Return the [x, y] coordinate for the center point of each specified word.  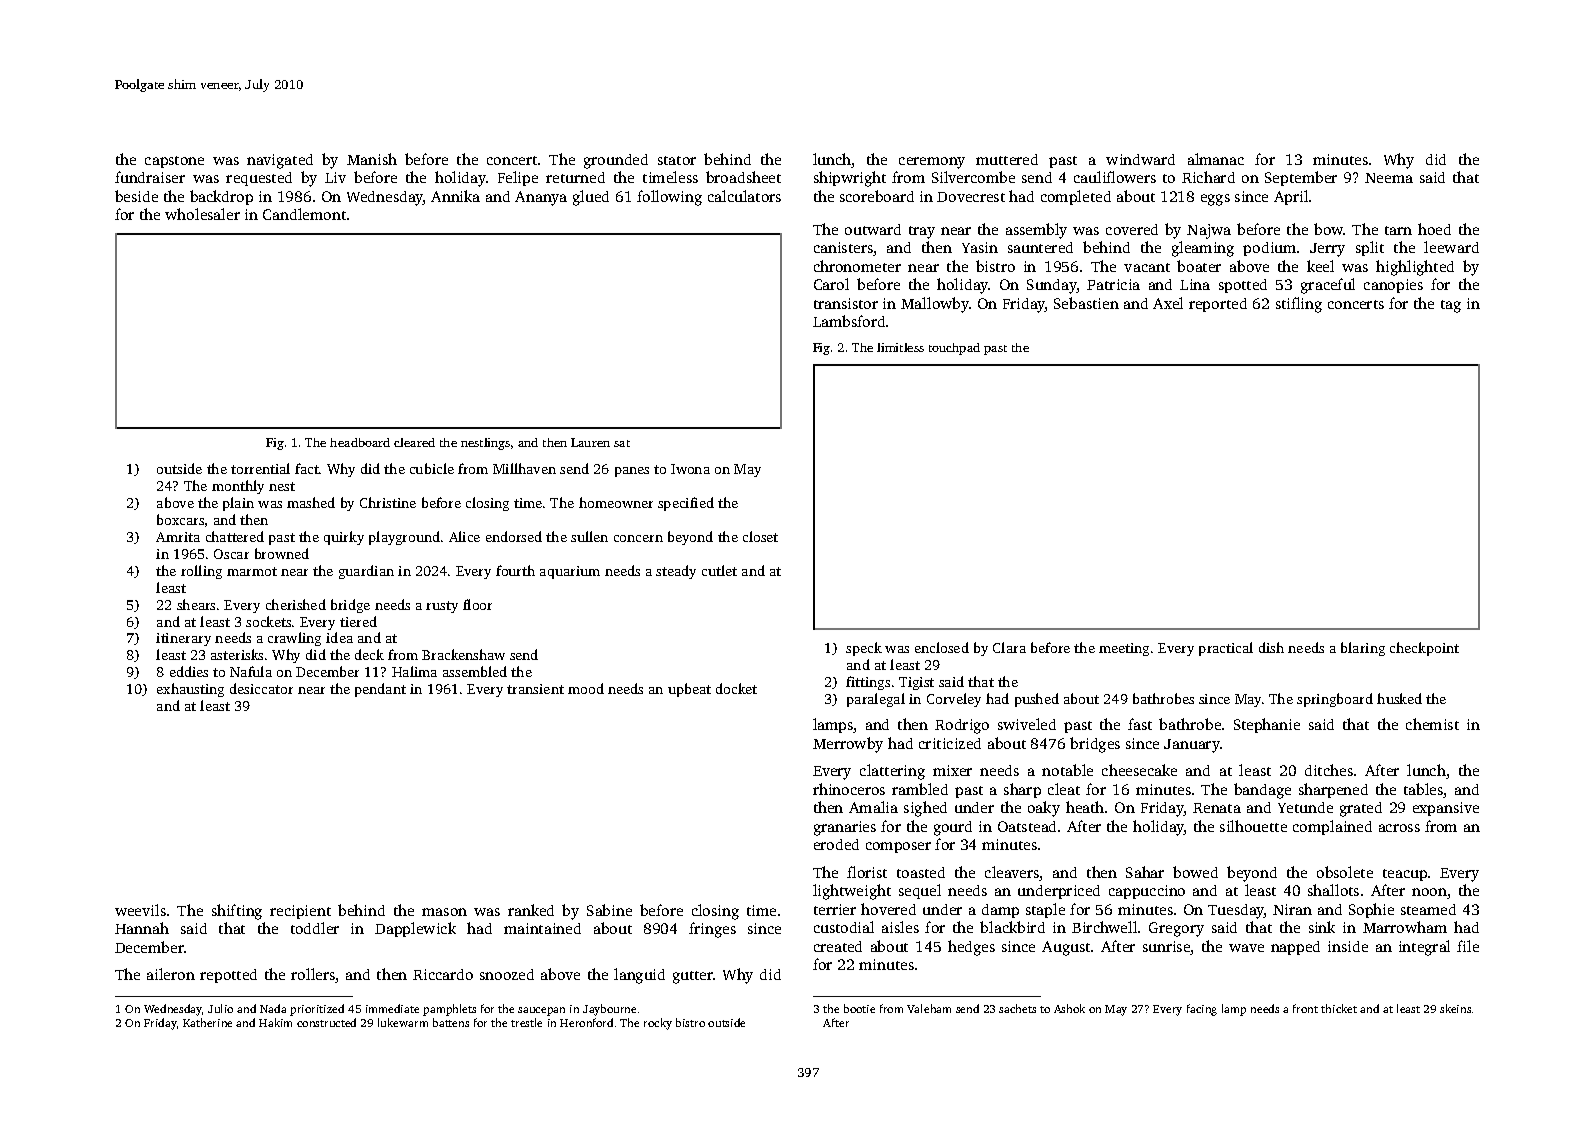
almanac [1216, 159]
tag [1451, 306]
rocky [658, 1024]
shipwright [850, 179]
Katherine [207, 1022]
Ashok [1069, 1008]
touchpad [954, 349]
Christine [388, 502]
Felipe [518, 178]
